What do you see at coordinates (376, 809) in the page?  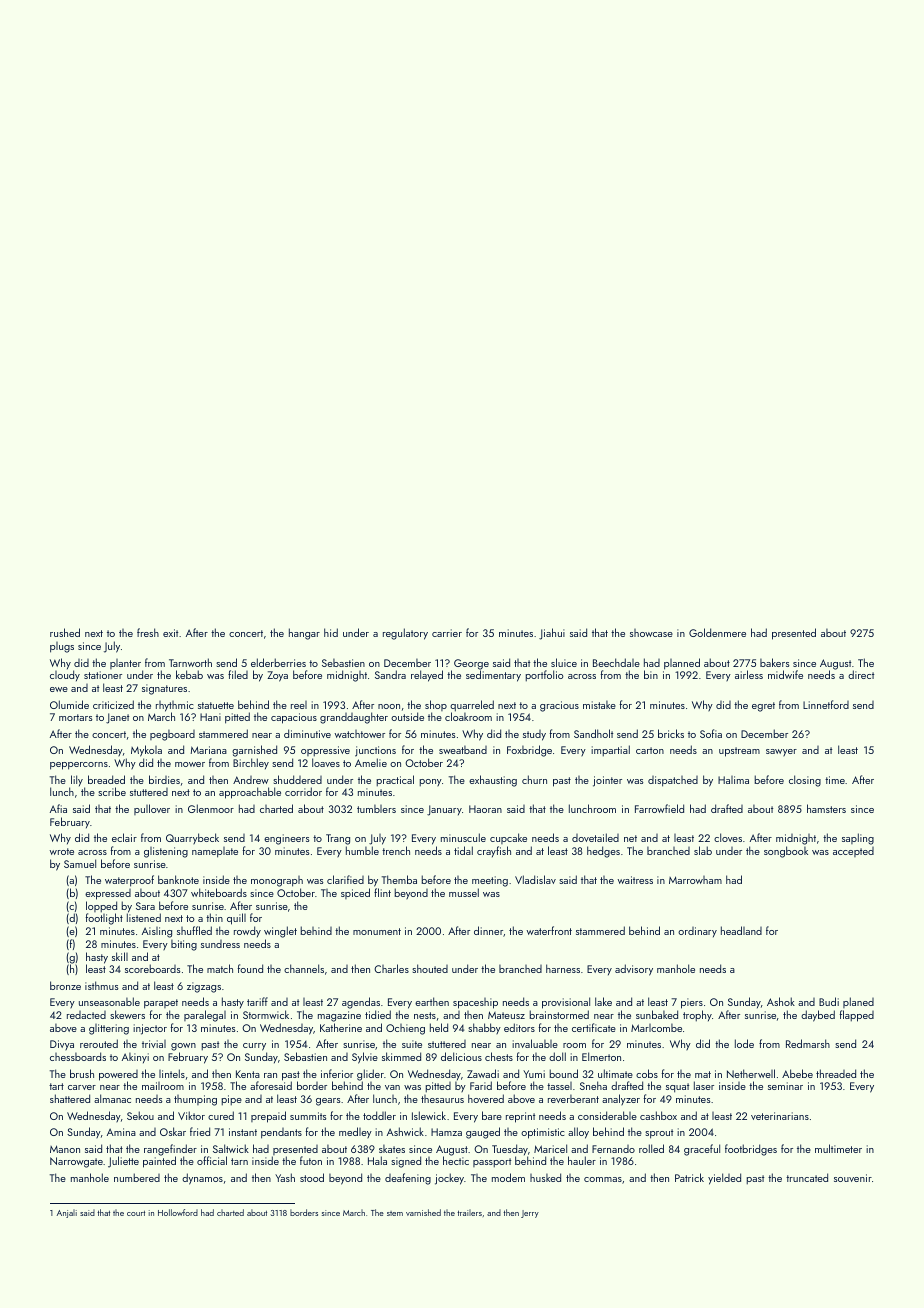 I see `tumblers` at bounding box center [376, 809].
